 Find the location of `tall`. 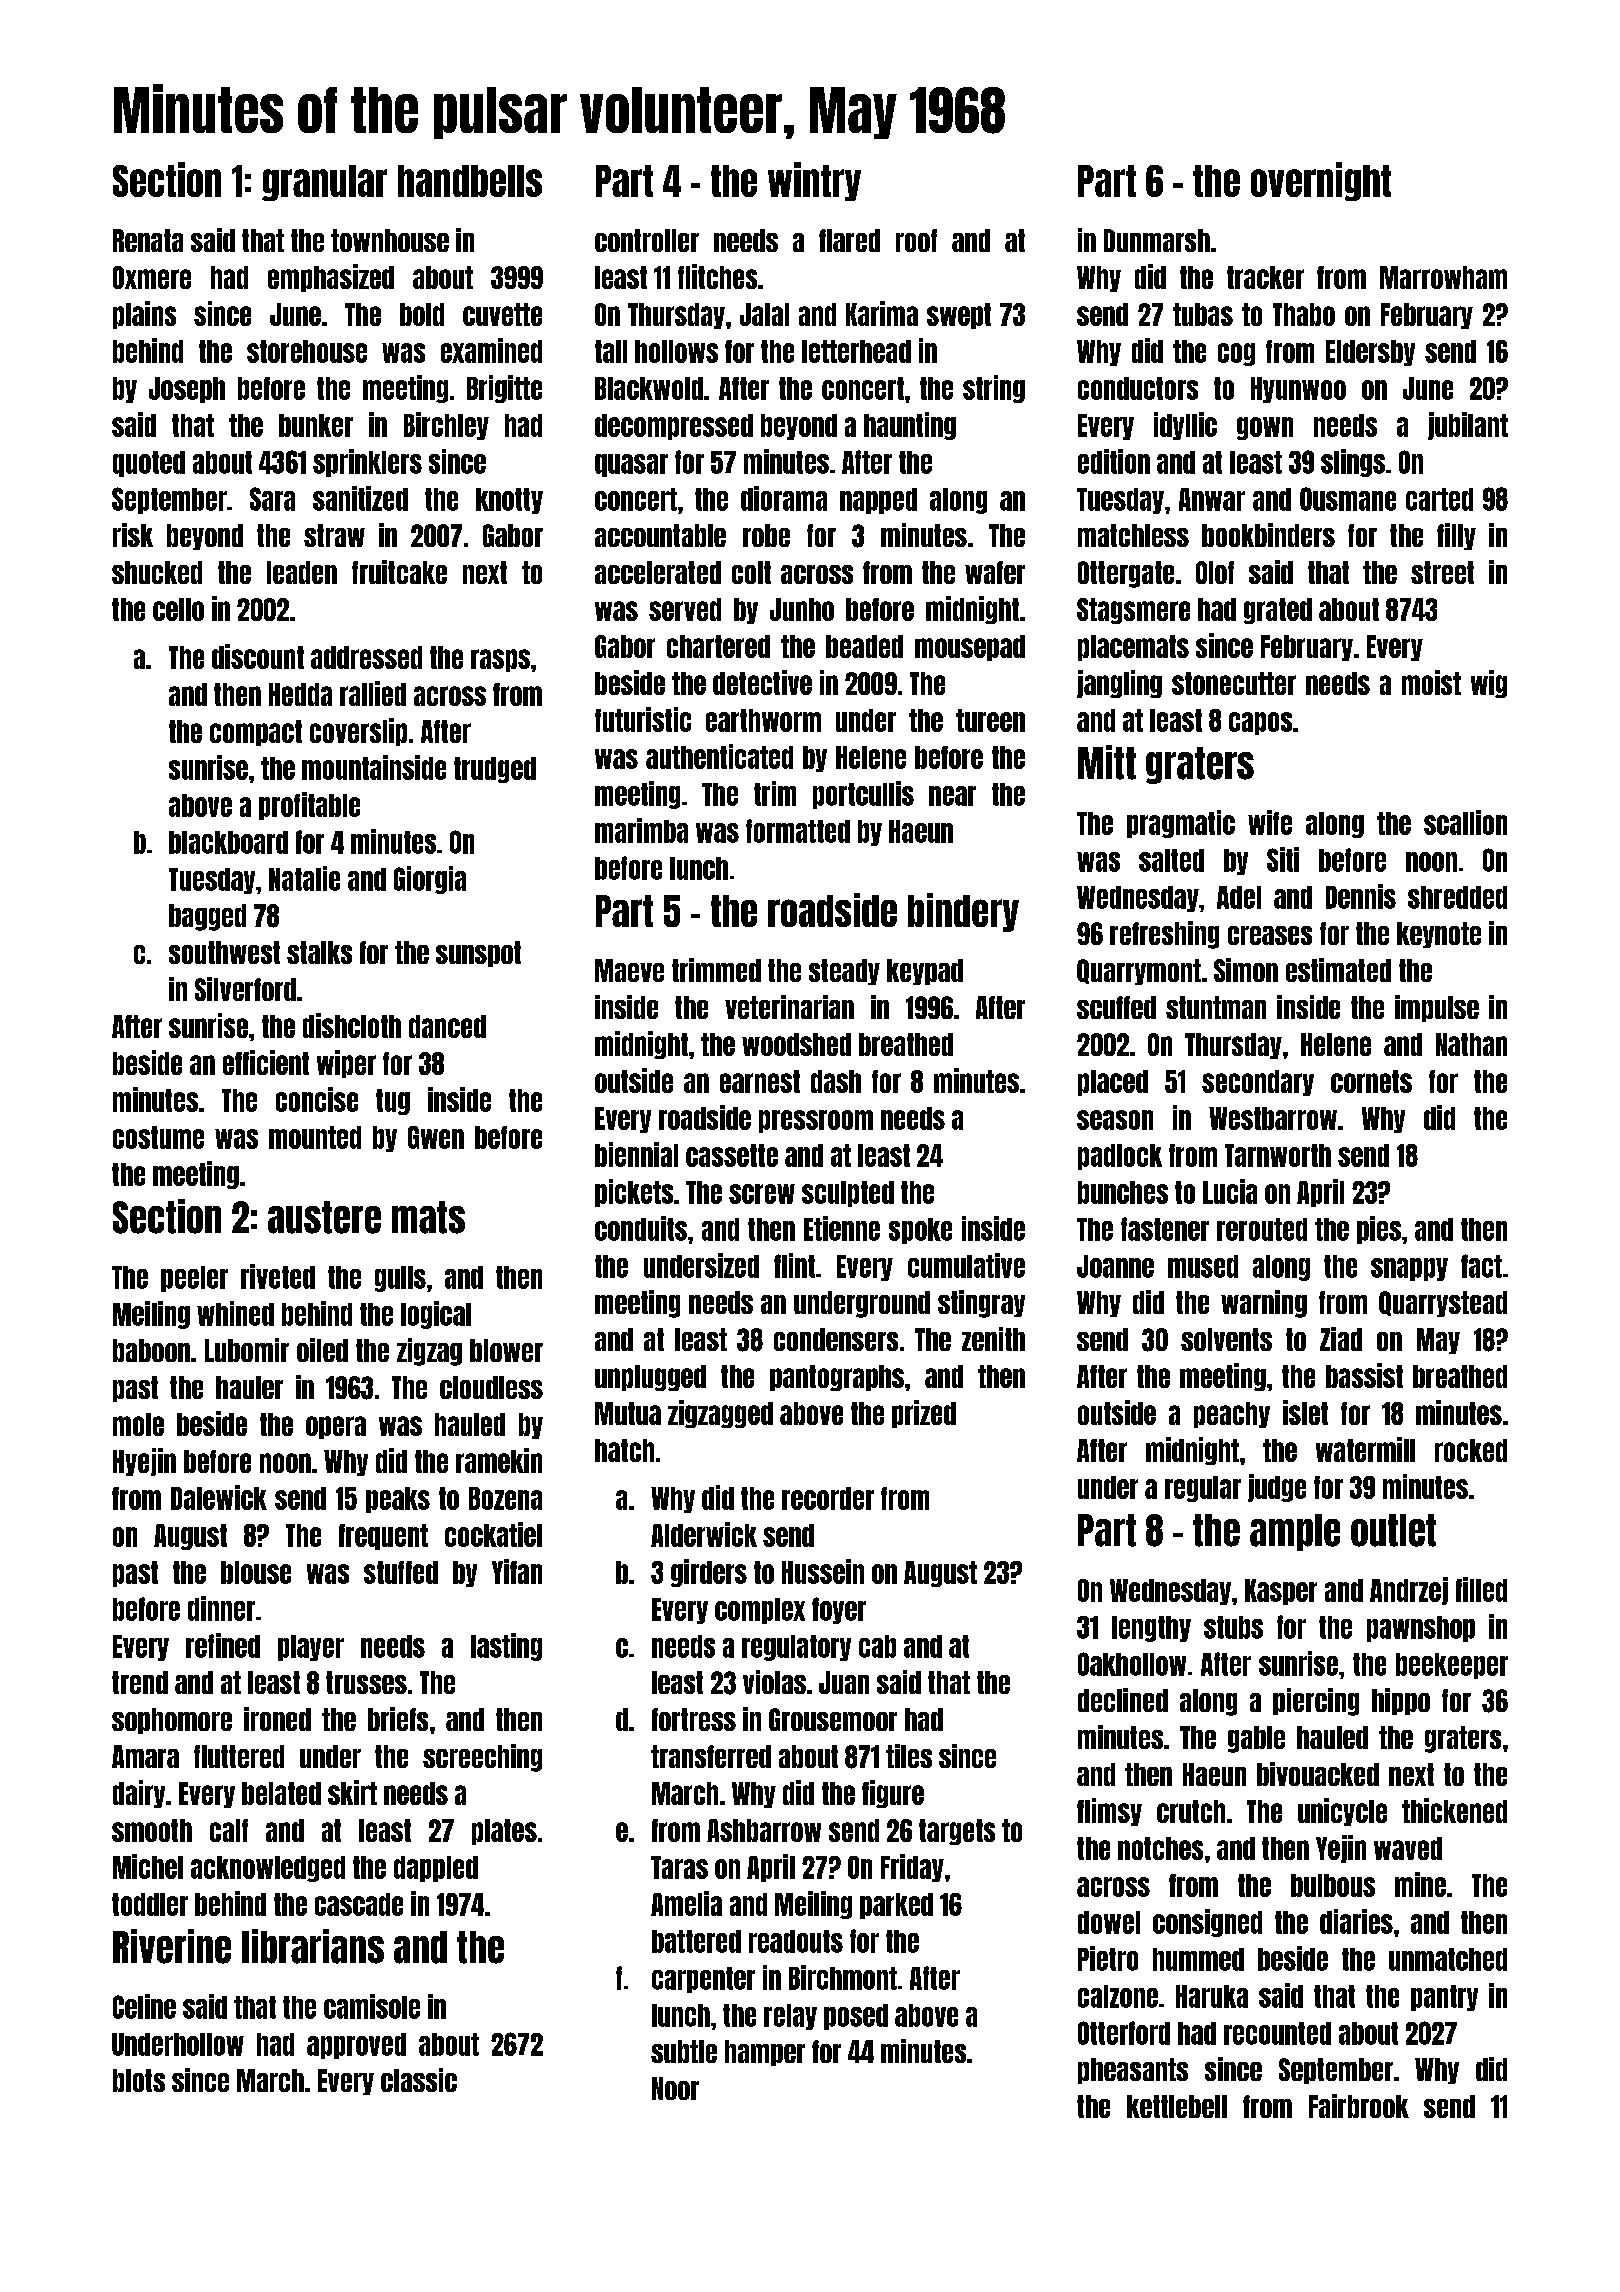

tall is located at coordinates (611, 351).
